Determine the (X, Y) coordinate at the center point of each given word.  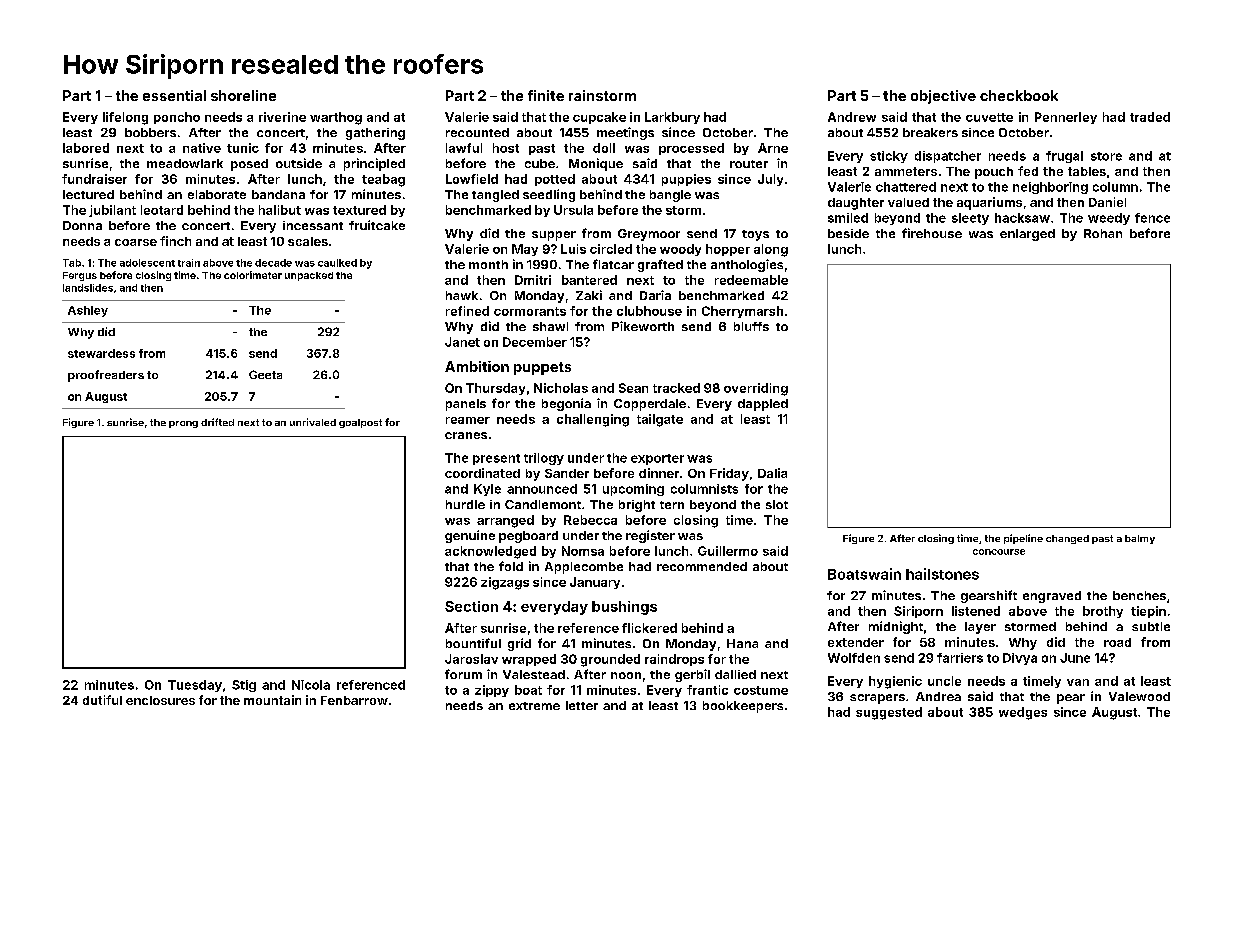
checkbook (1019, 95)
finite (546, 95)
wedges (1023, 713)
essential (174, 95)
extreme (534, 706)
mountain (272, 700)
